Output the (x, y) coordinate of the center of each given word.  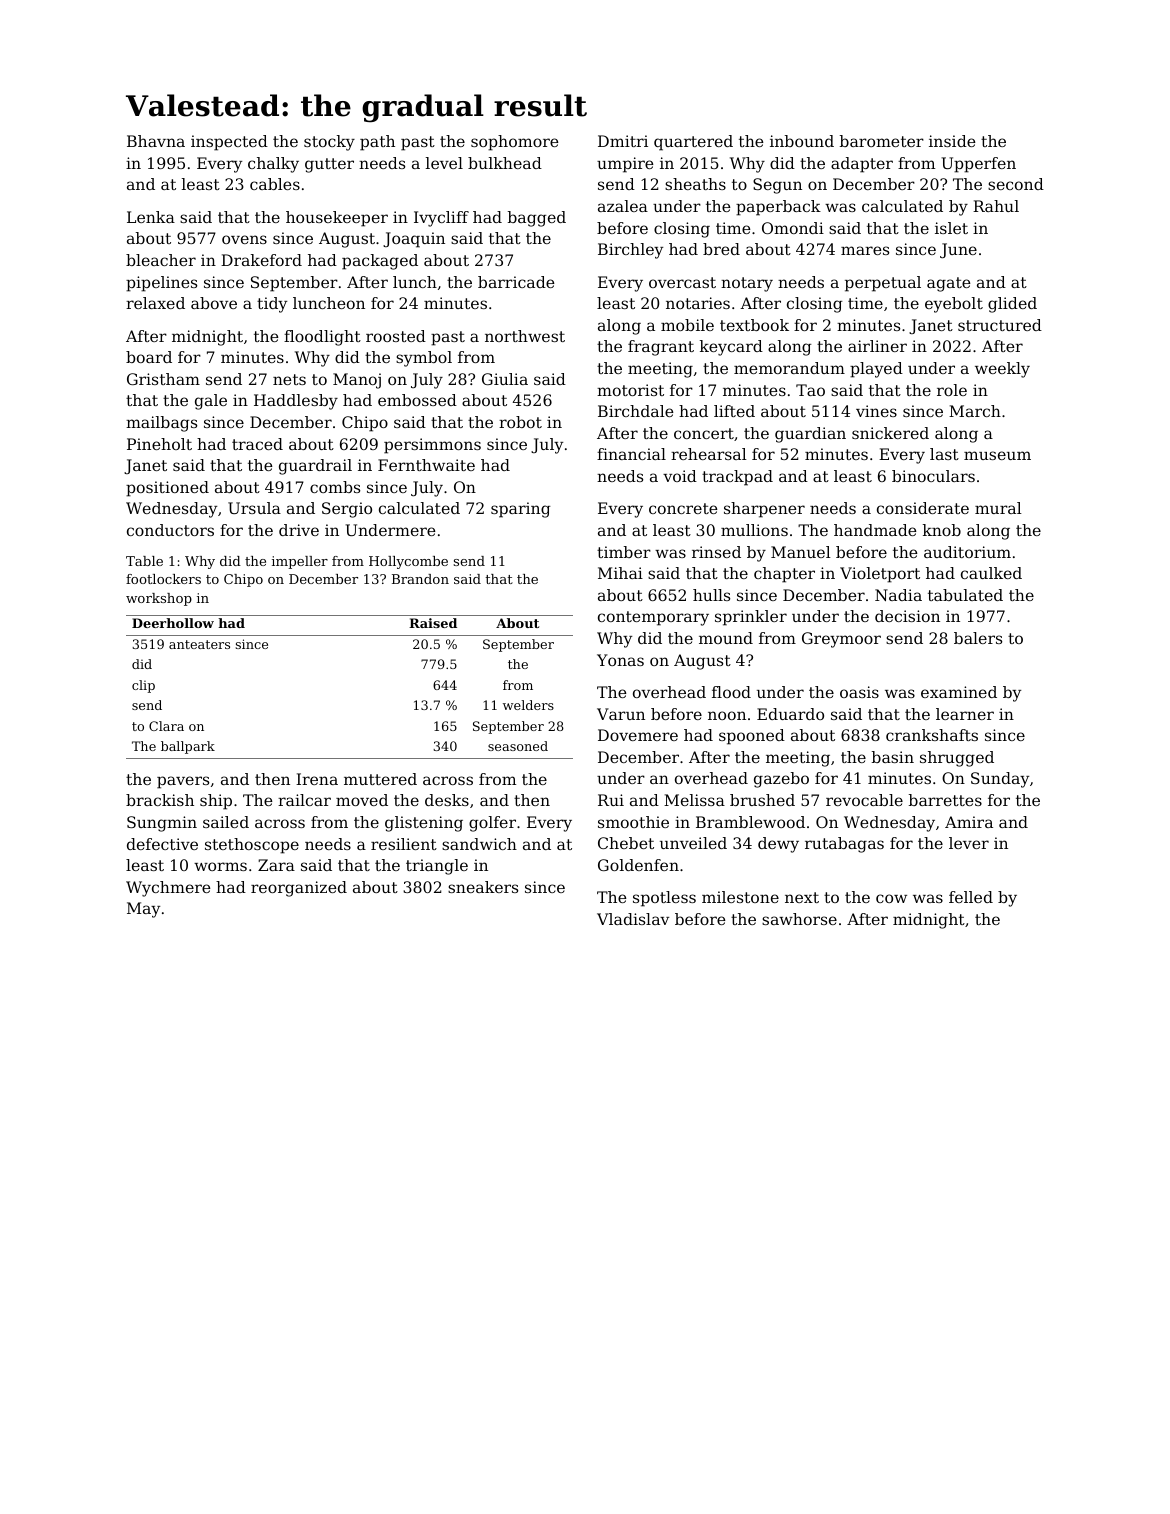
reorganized (299, 889)
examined (959, 692)
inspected (229, 143)
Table (144, 561)
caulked (991, 573)
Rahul (996, 206)
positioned (167, 489)
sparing (521, 510)
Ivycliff (441, 219)
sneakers (483, 887)
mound (726, 638)
